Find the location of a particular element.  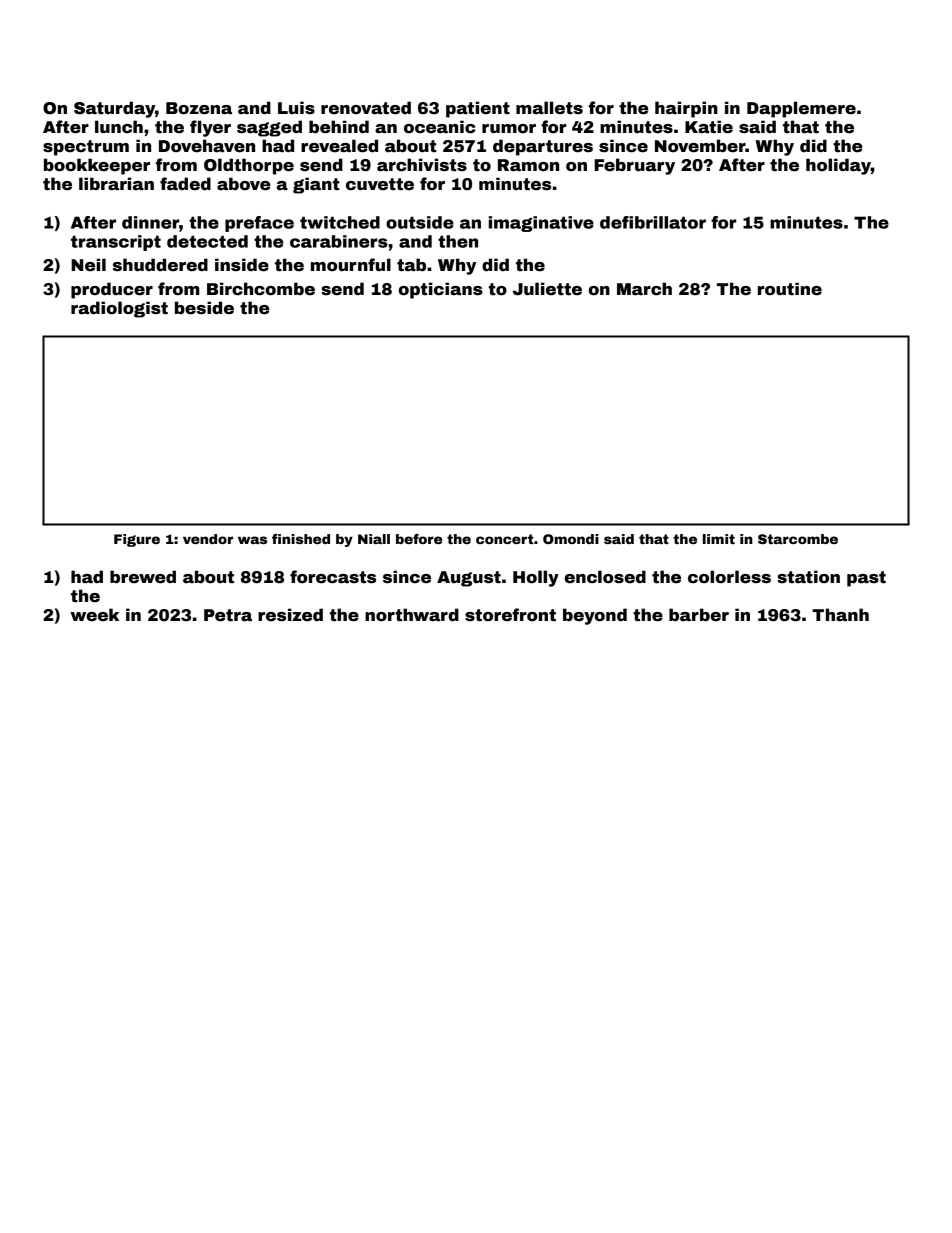

radiologist is located at coordinates (119, 309).
